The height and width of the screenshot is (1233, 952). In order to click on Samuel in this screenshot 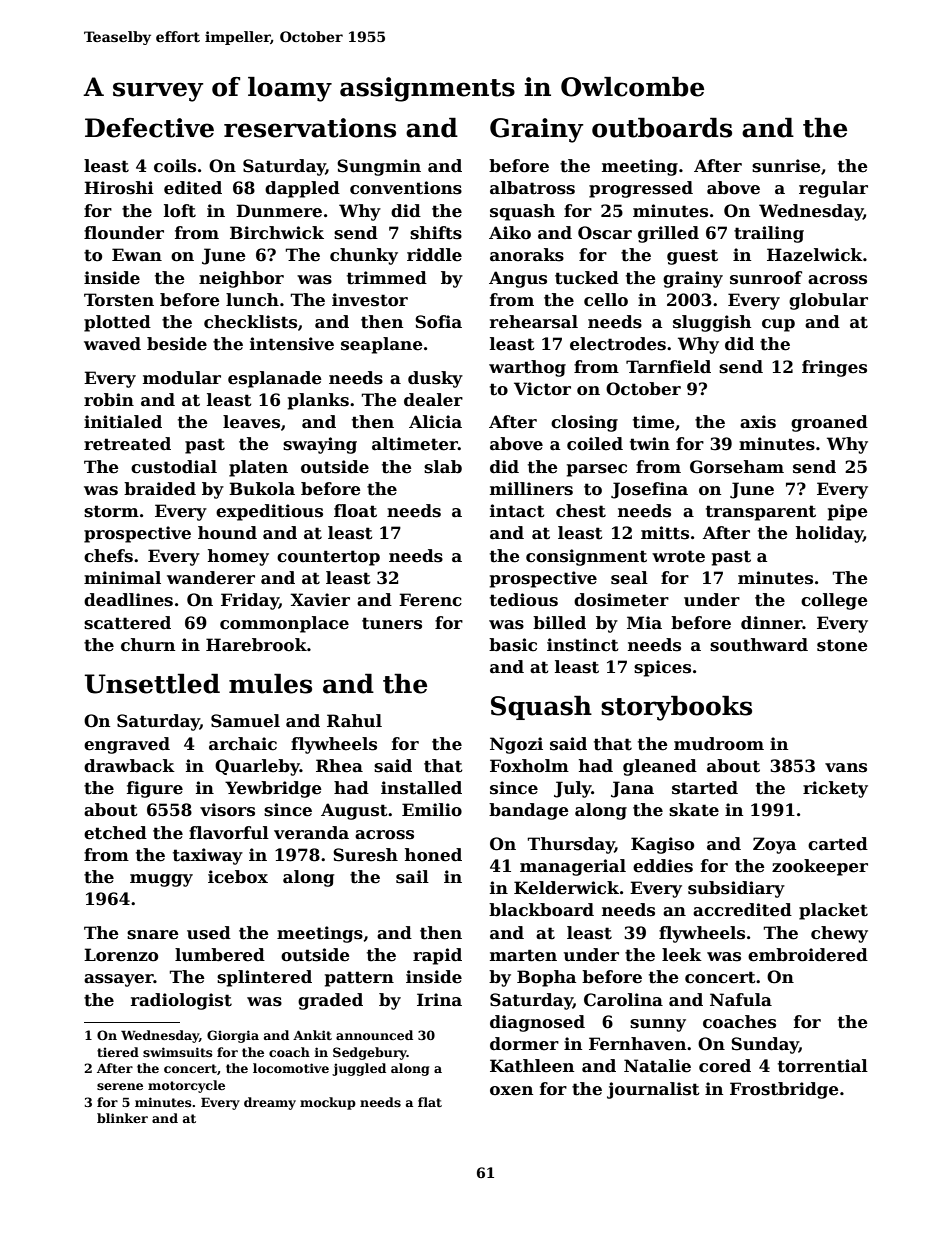, I will do `click(245, 721)`.
